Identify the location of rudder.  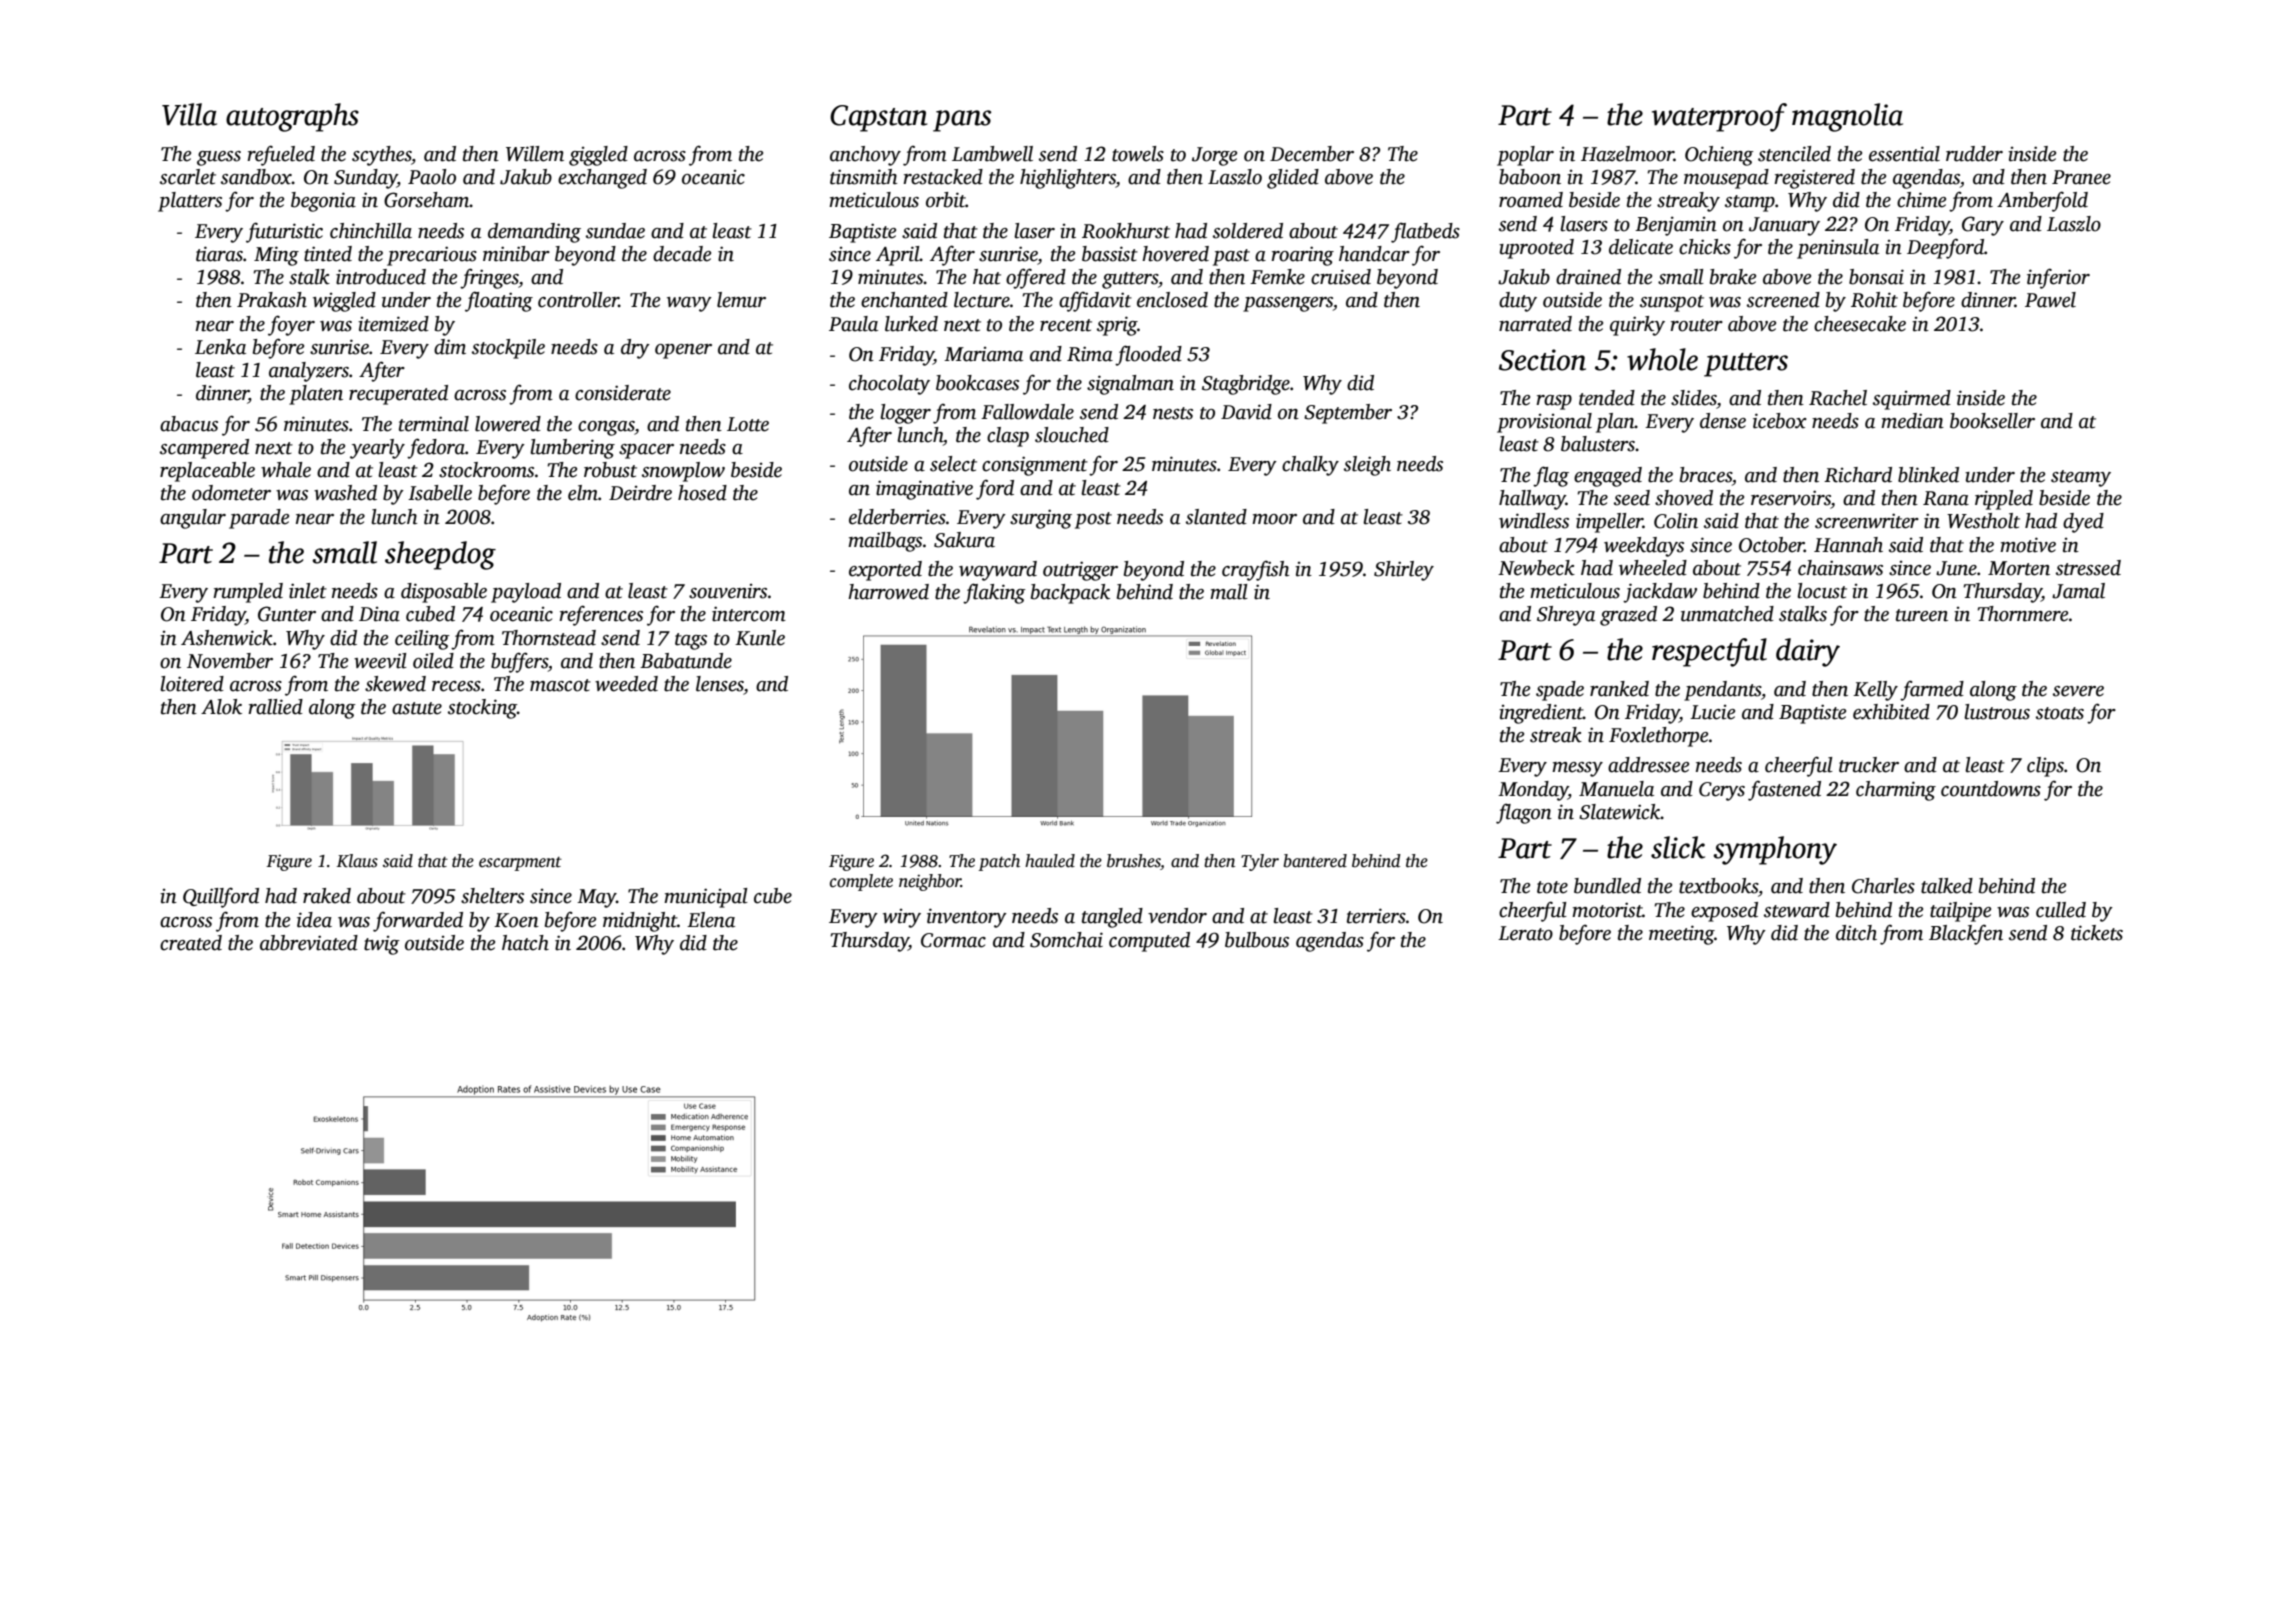
(1974, 154).
